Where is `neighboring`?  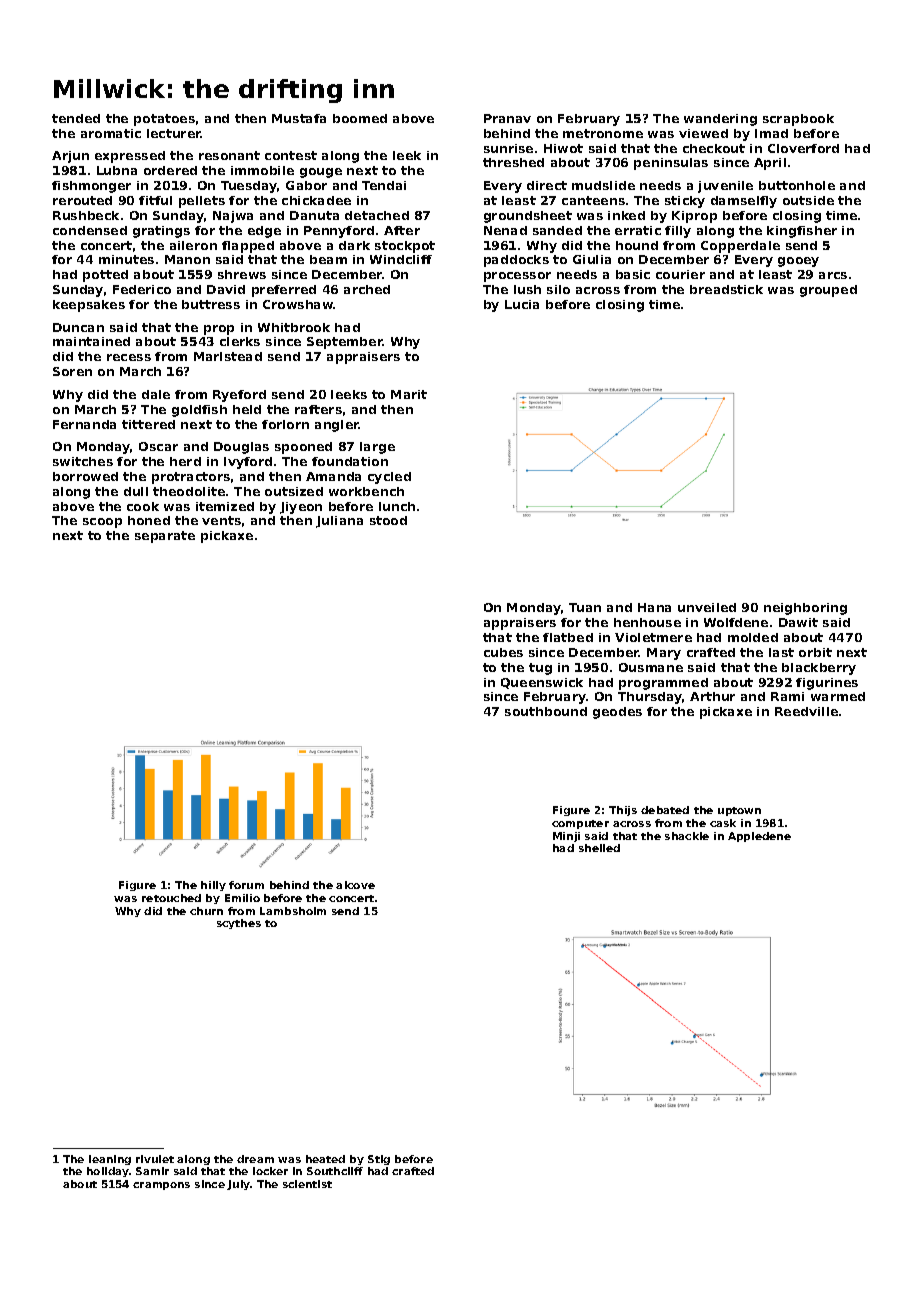 neighboring is located at coordinates (805, 609).
